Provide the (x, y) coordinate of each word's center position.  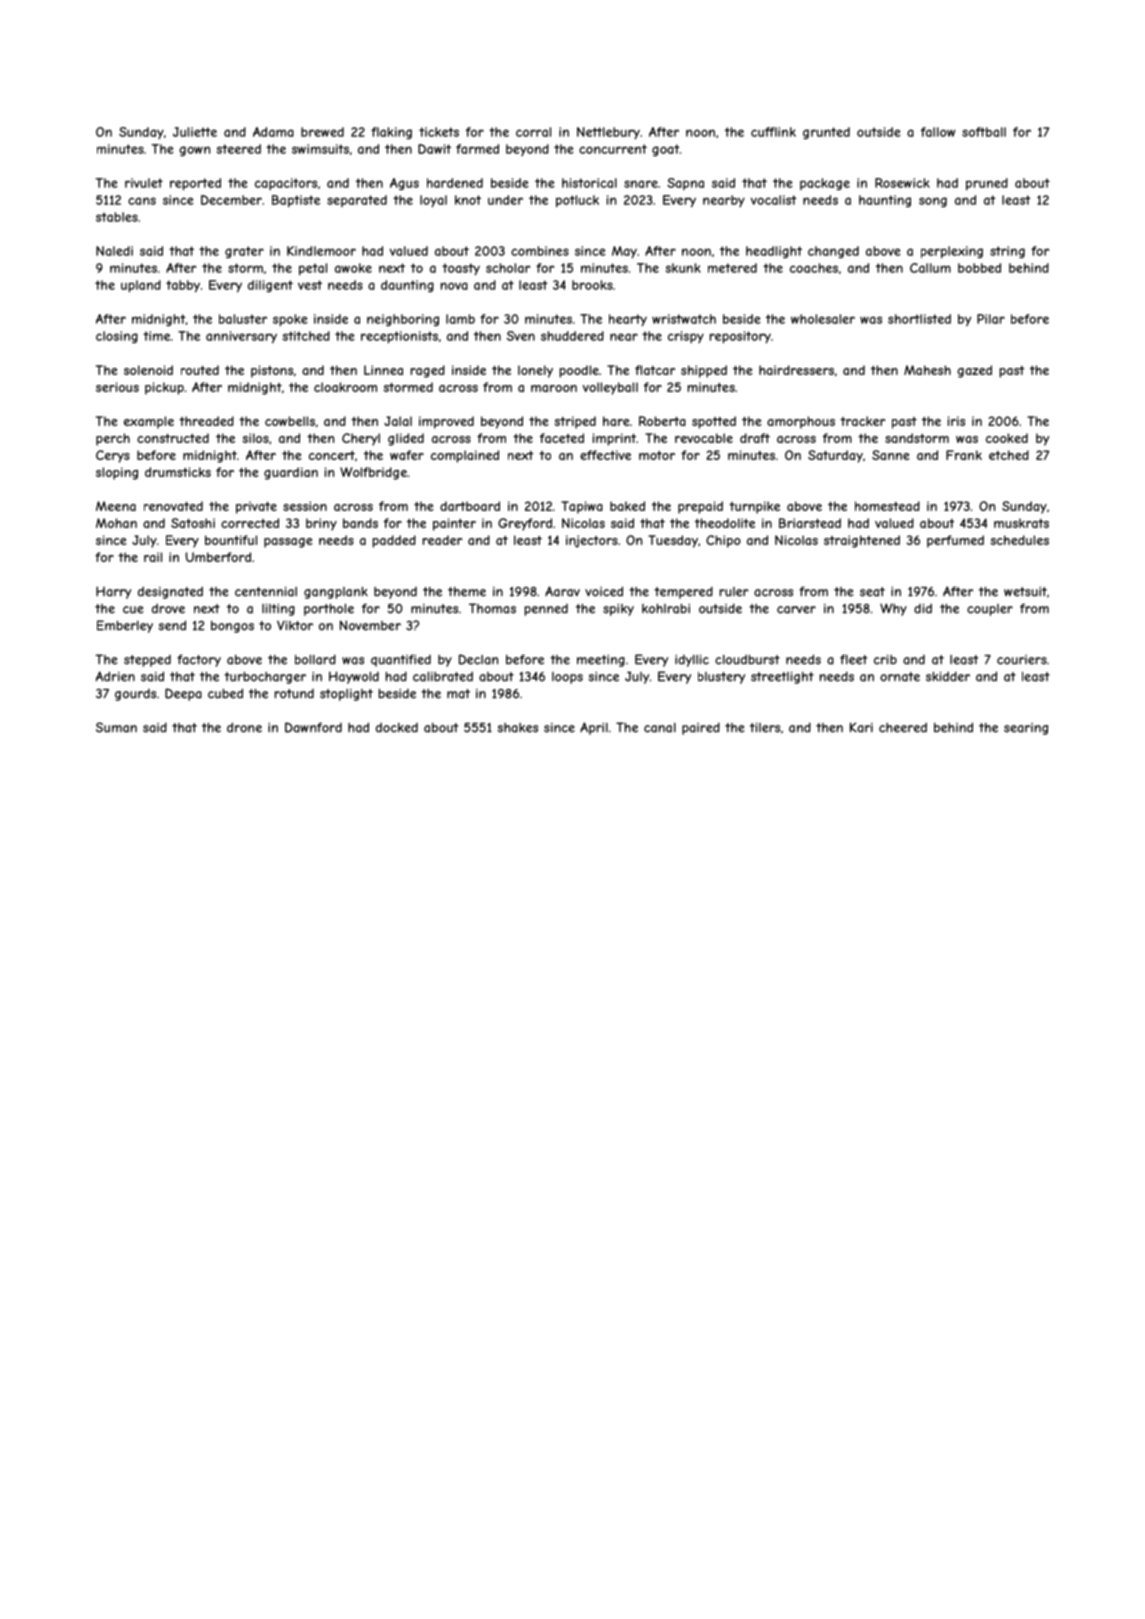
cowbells (290, 421)
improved (446, 422)
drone (244, 727)
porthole (329, 610)
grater (244, 252)
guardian (291, 473)
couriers (1022, 660)
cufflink (773, 132)
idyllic (692, 660)
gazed (974, 371)
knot (468, 200)
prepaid (700, 507)
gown (194, 151)
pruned (987, 184)
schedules (1020, 540)
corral (533, 132)
